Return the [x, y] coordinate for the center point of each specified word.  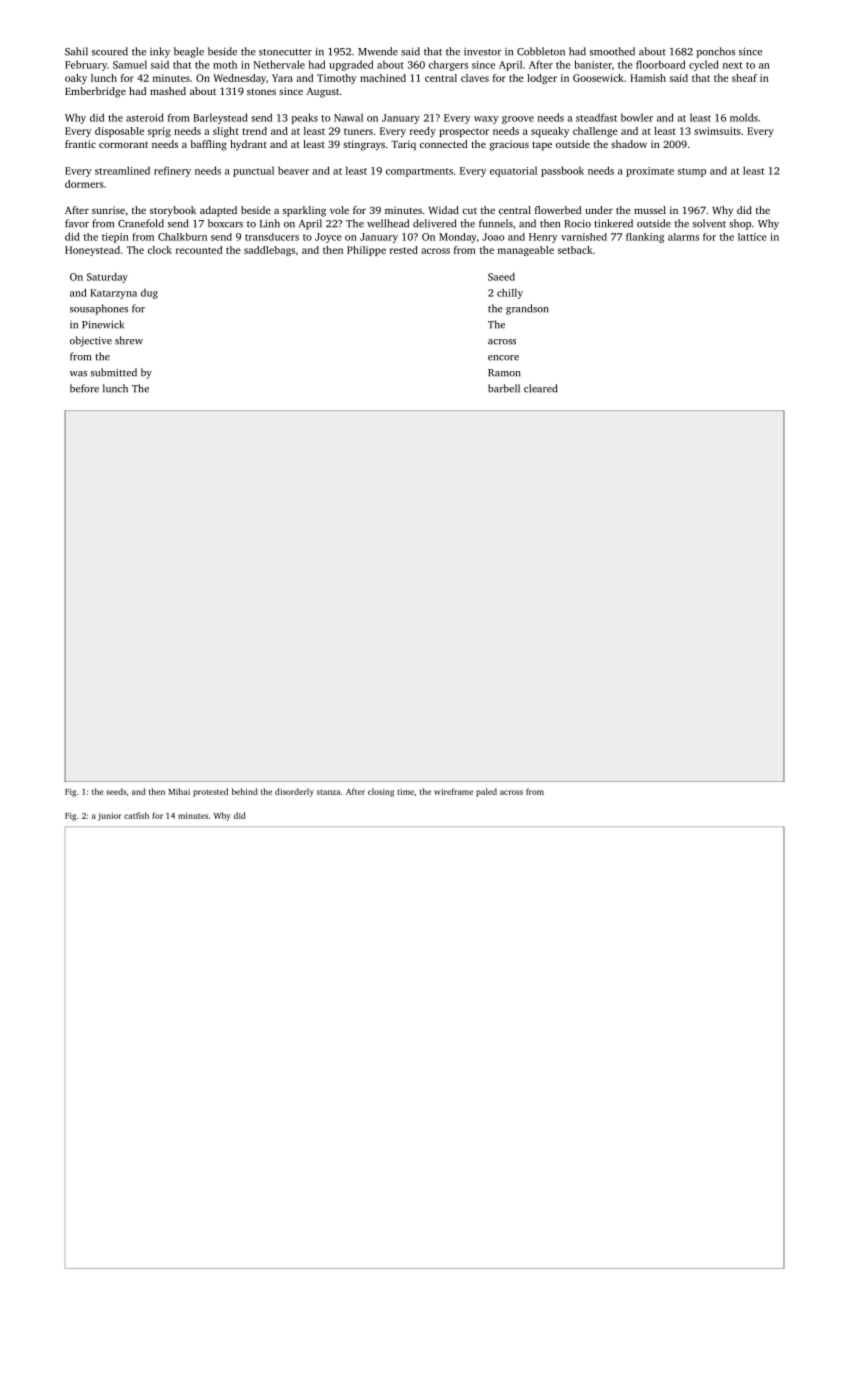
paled [486, 792]
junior [110, 816]
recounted [199, 250]
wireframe [453, 791]
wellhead [388, 223]
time [405, 791]
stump [692, 172]
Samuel [130, 64]
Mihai [179, 791]
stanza [328, 792]
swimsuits [717, 131]
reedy [423, 132]
